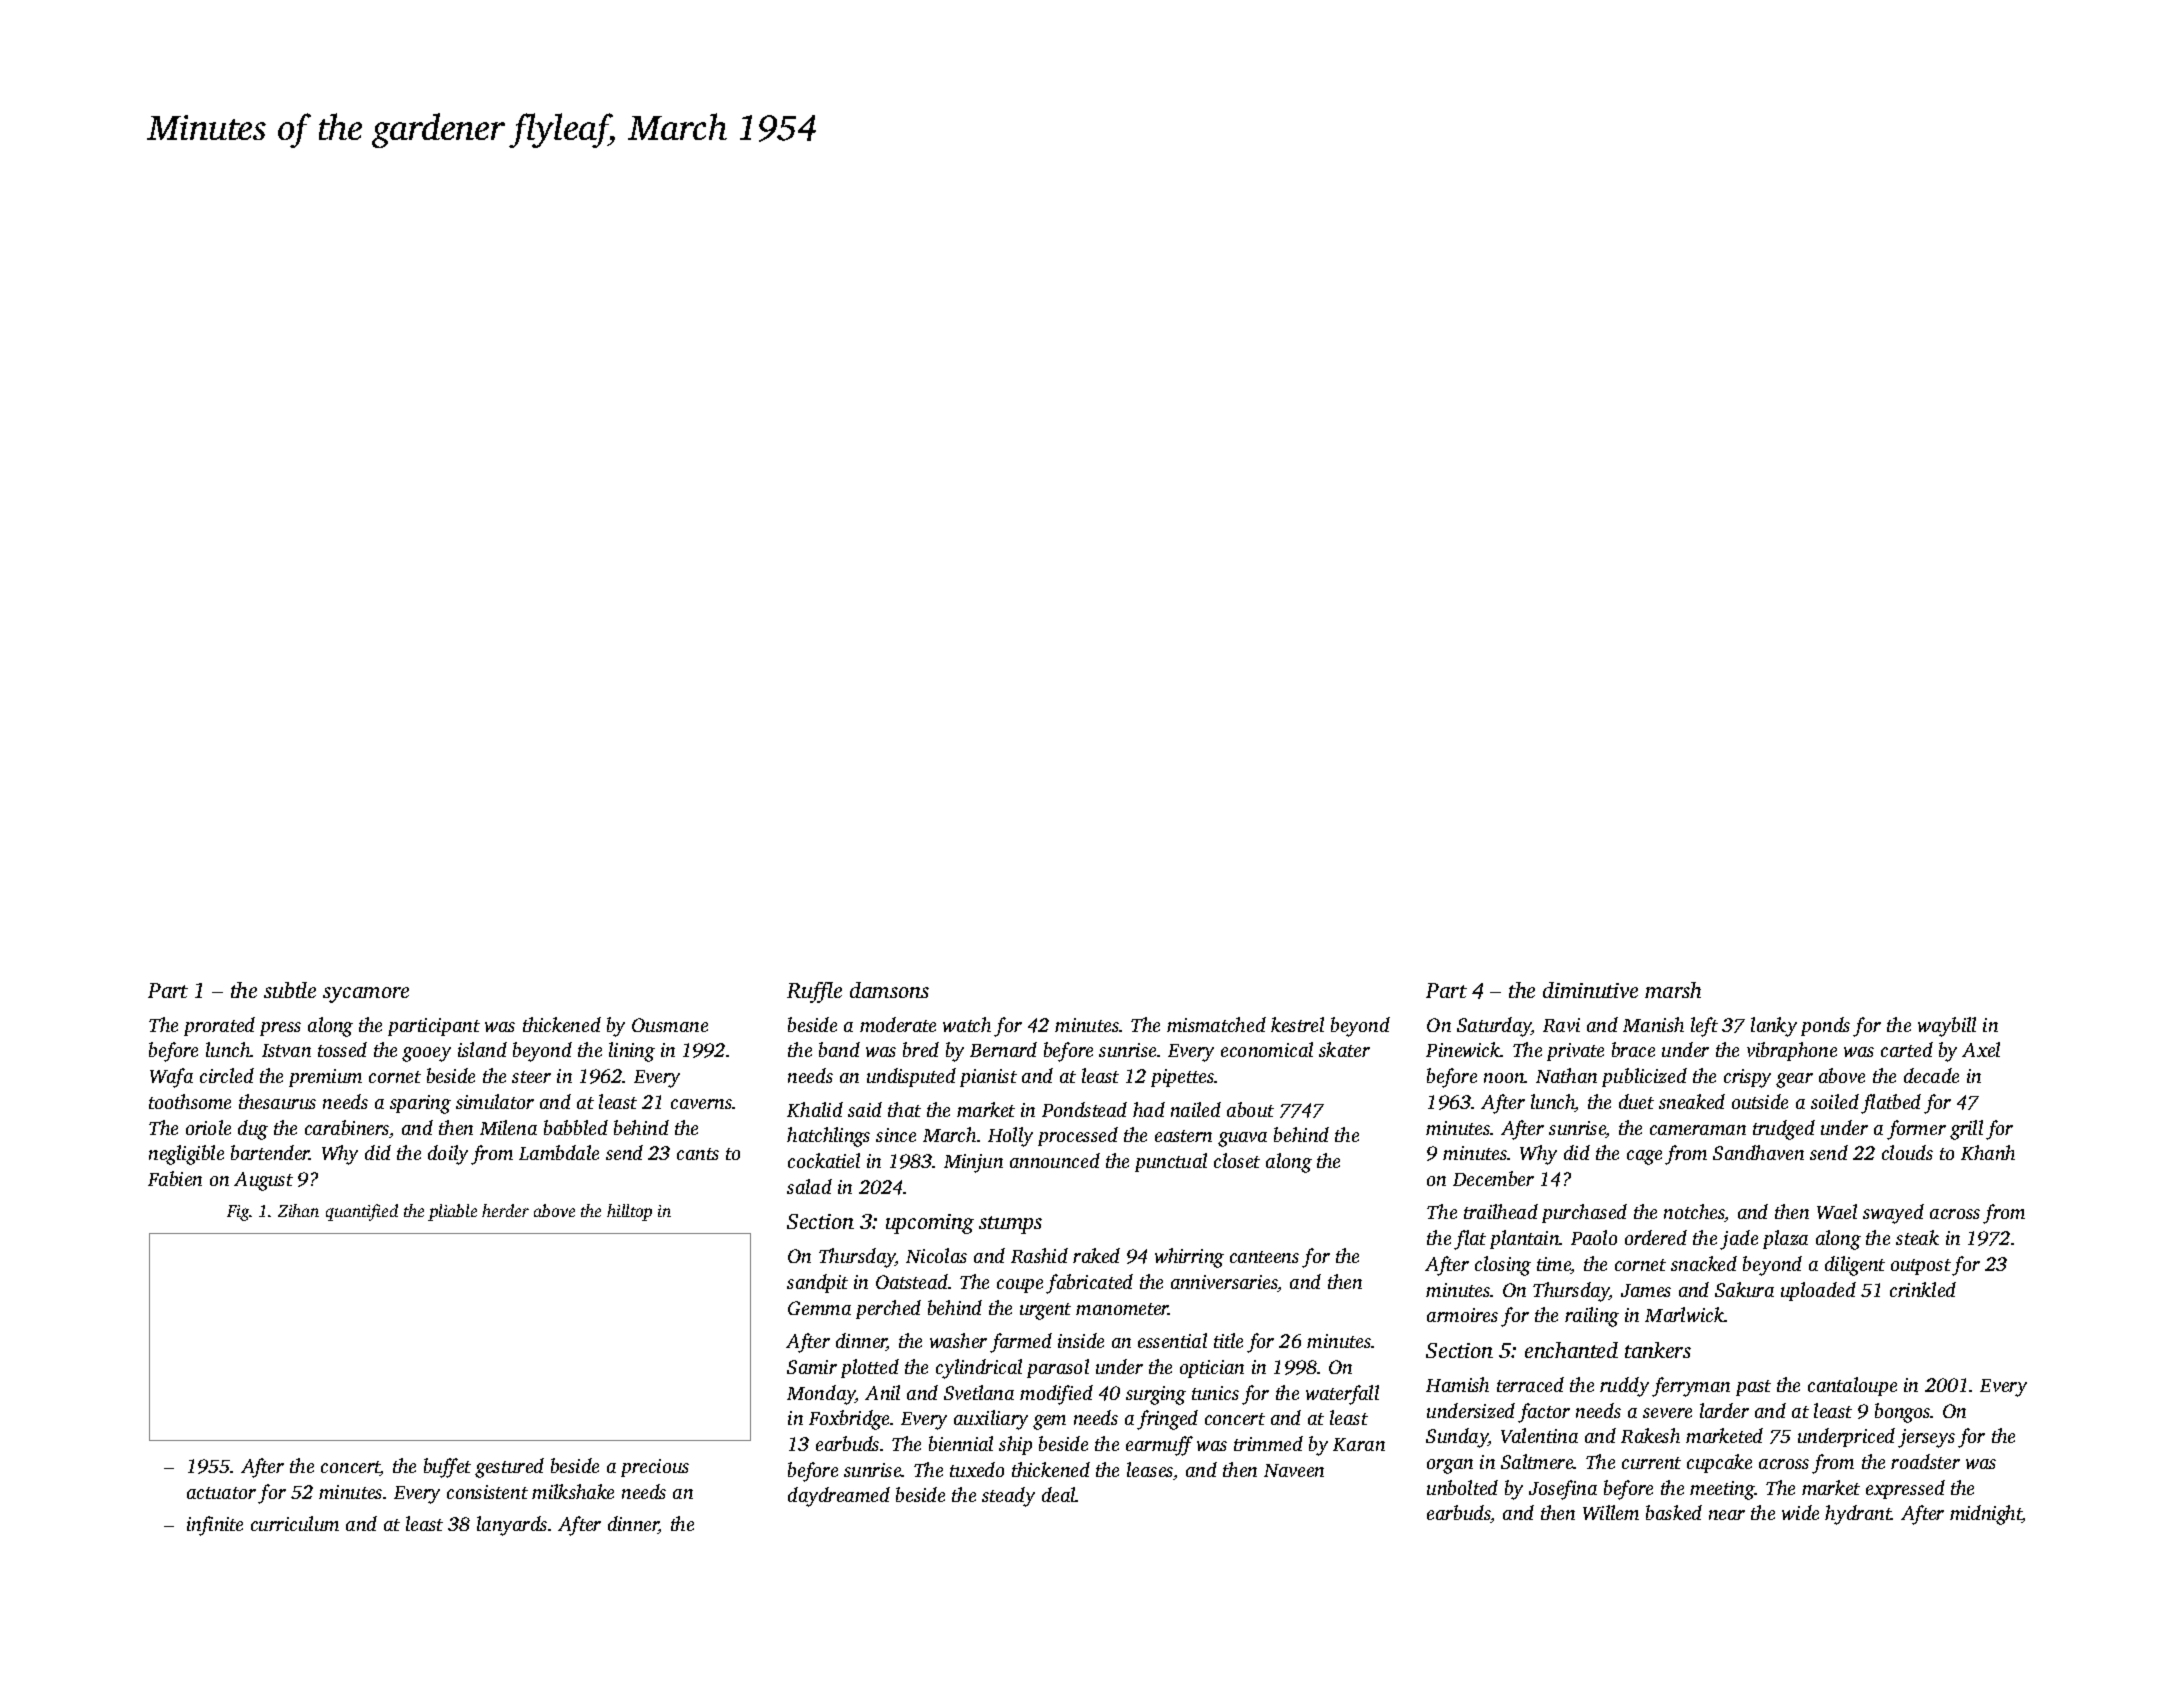 The height and width of the page is (1683, 2178). What do you see at coordinates (1698, 1130) in the page?
I see `cameraman` at bounding box center [1698, 1130].
